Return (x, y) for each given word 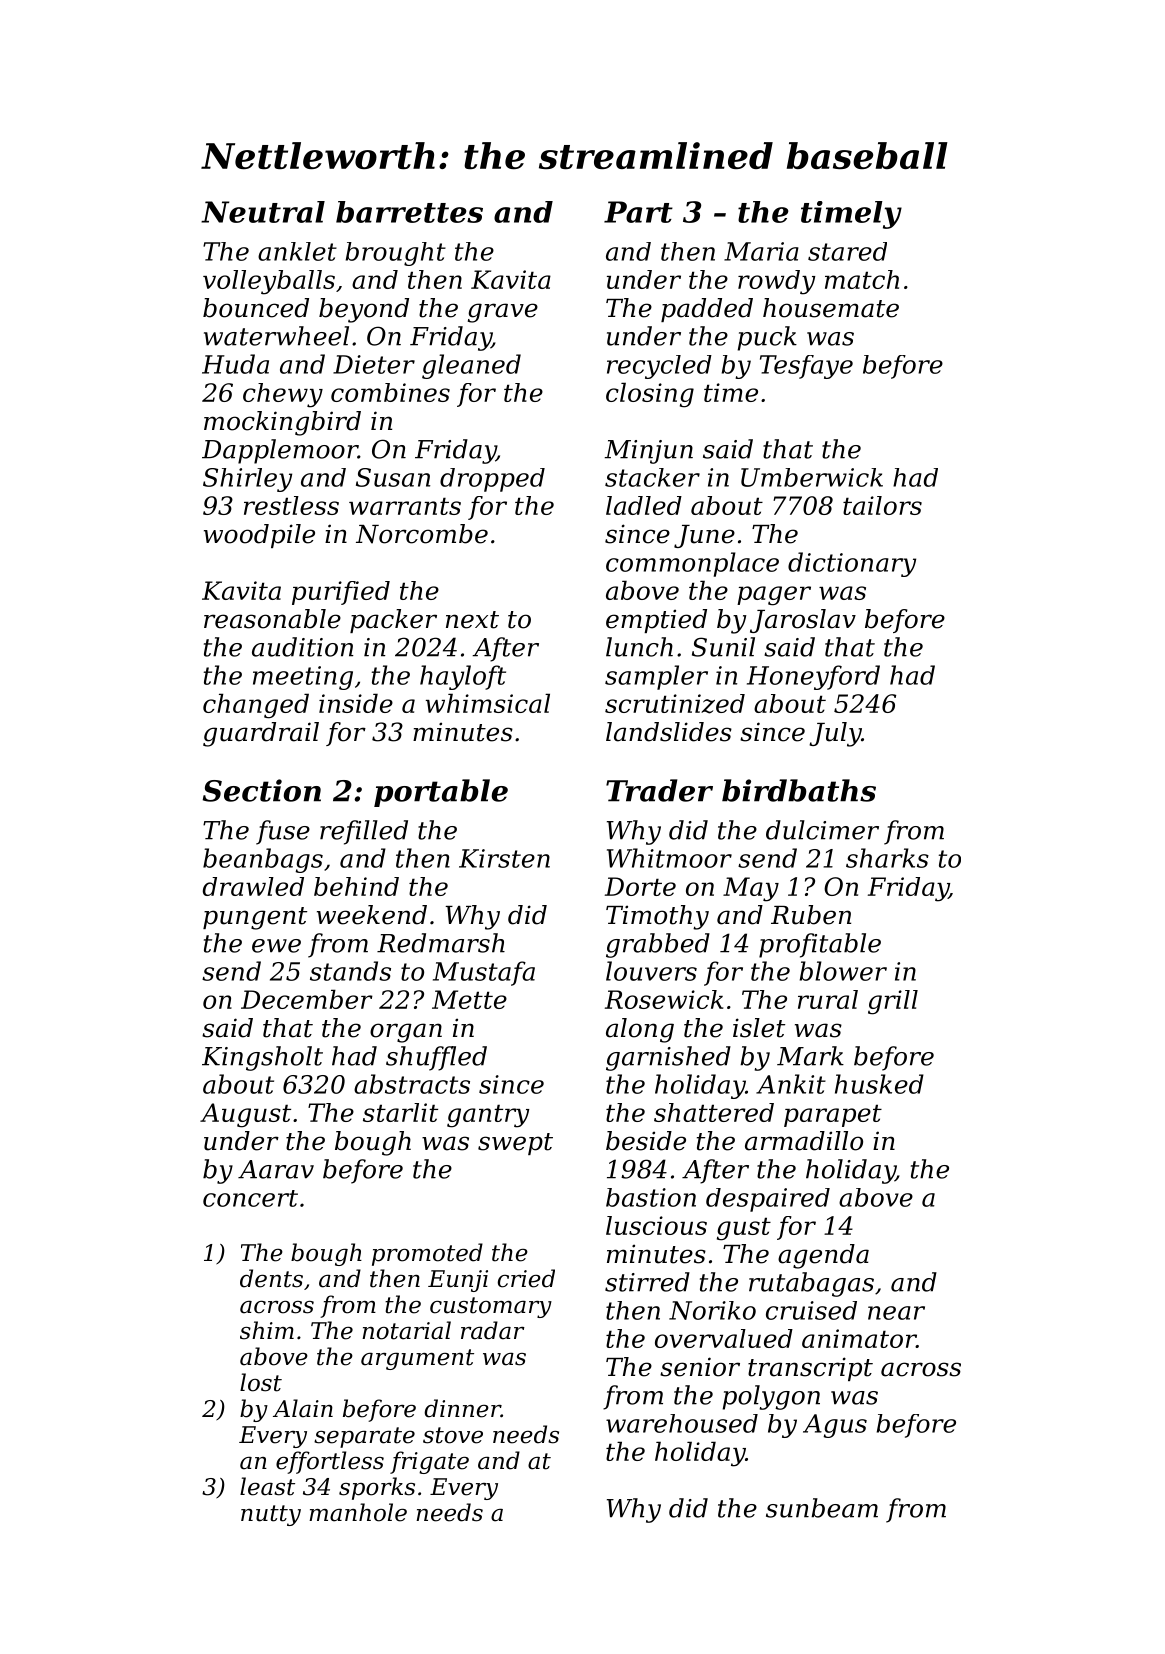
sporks (377, 1488)
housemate (831, 308)
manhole (358, 1512)
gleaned (471, 366)
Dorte (640, 886)
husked (879, 1084)
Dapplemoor (280, 451)
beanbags (263, 860)
